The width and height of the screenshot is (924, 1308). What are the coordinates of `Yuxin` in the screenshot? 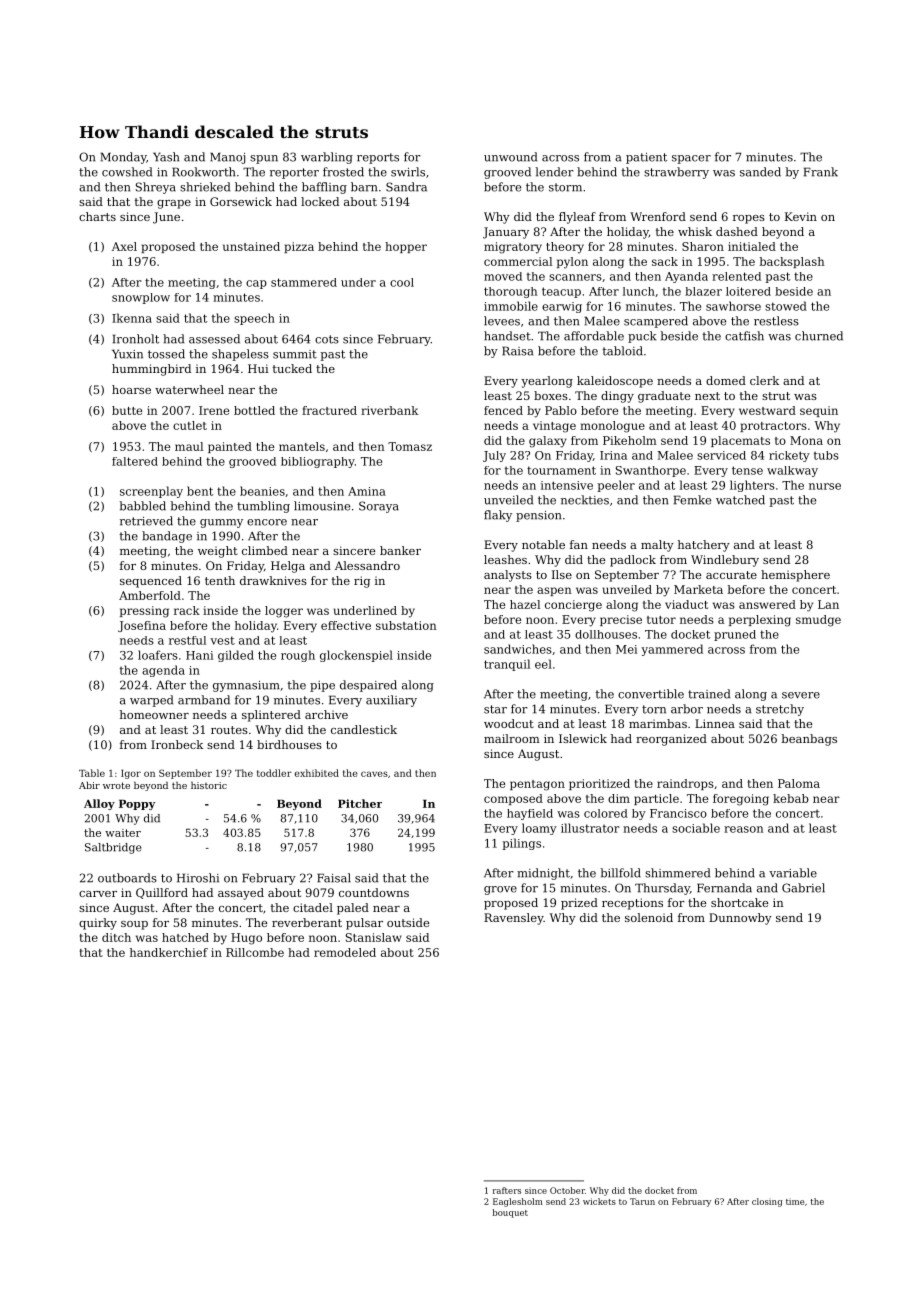 It's located at (127, 354).
